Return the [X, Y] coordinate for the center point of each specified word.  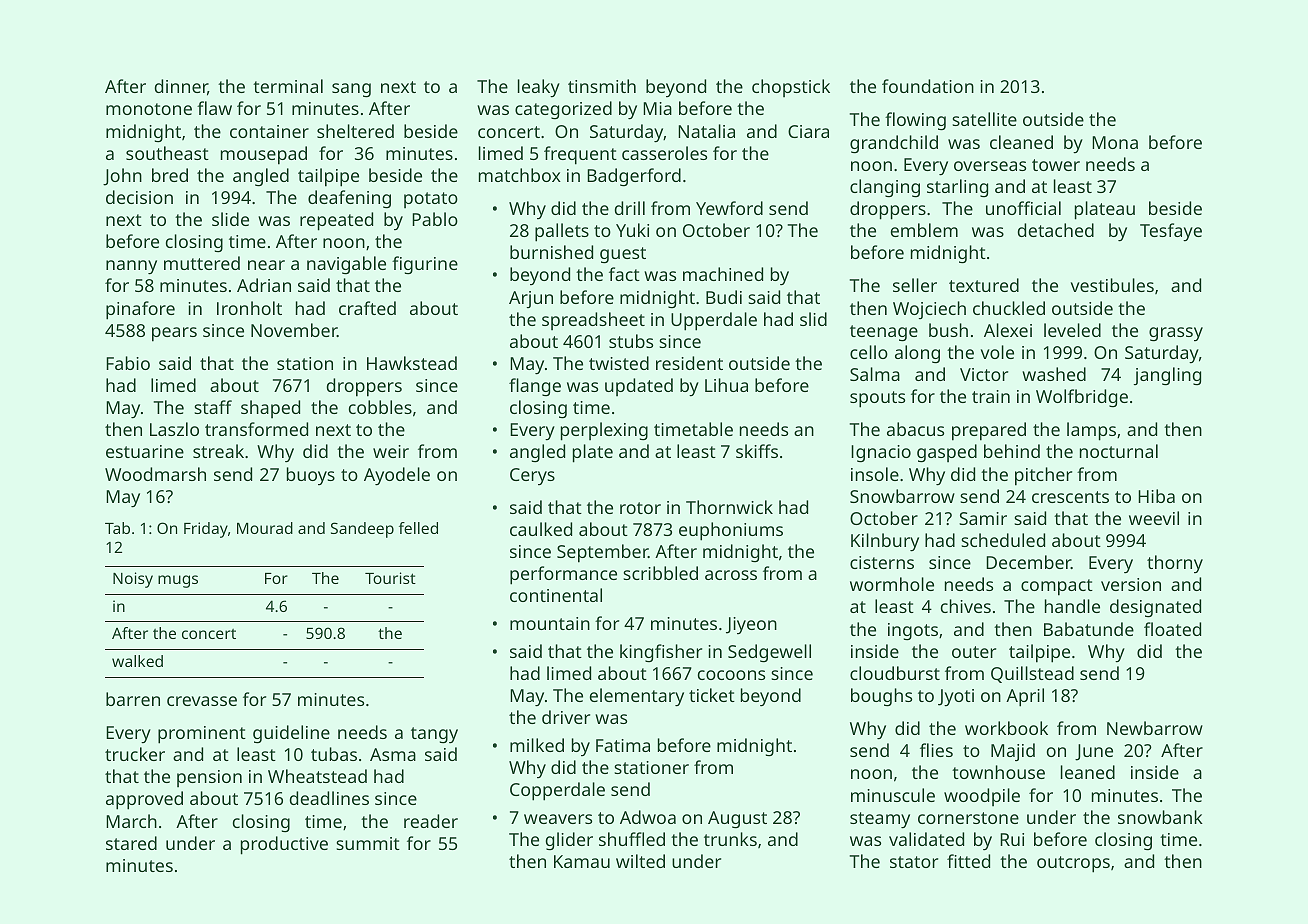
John [122, 177]
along [917, 354]
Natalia [706, 131]
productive [284, 845]
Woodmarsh [155, 474]
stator [914, 862]
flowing [915, 121]
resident [689, 363]
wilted [640, 861]
